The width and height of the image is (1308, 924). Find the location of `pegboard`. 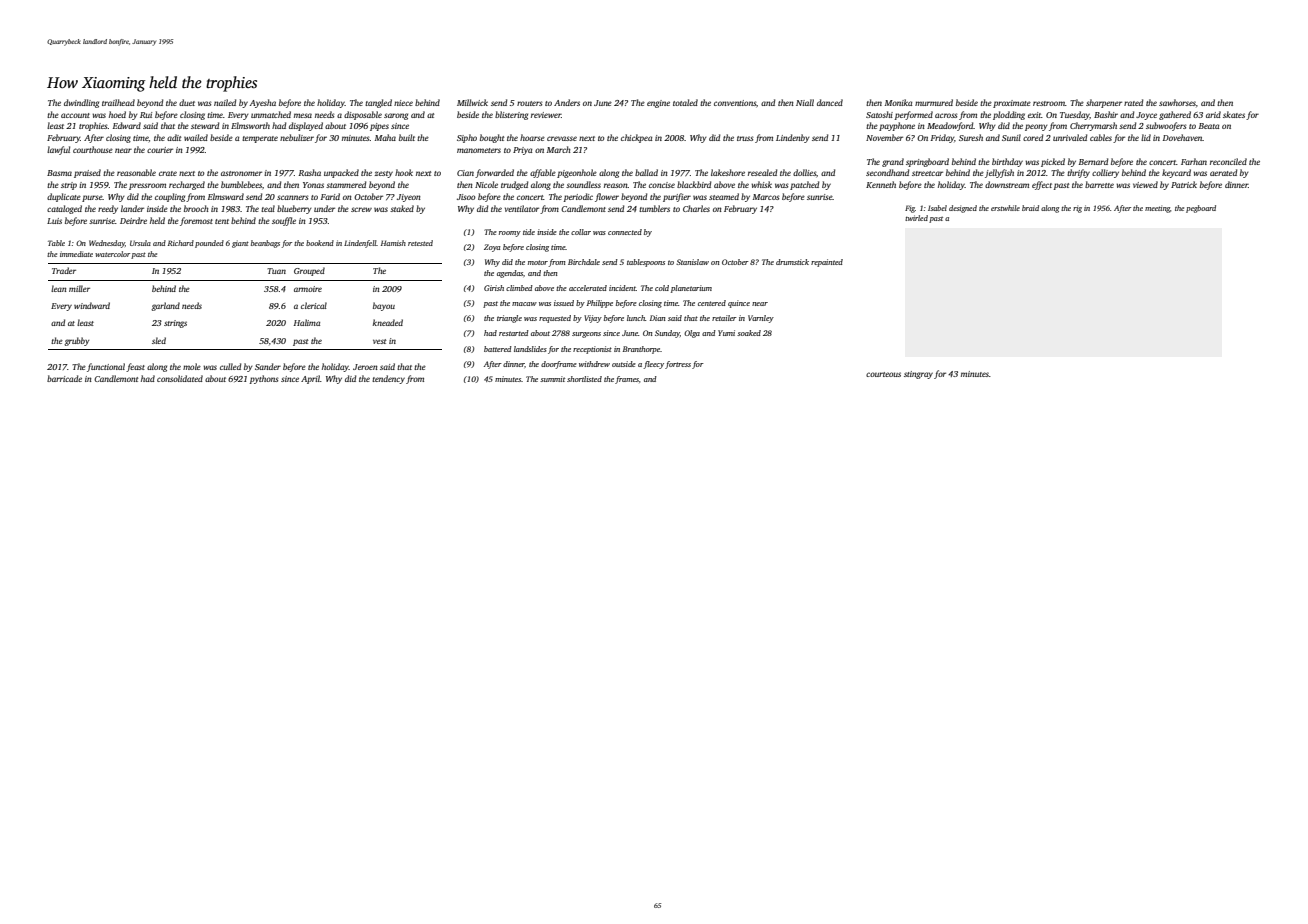

pegboard is located at coordinates (1201, 209).
